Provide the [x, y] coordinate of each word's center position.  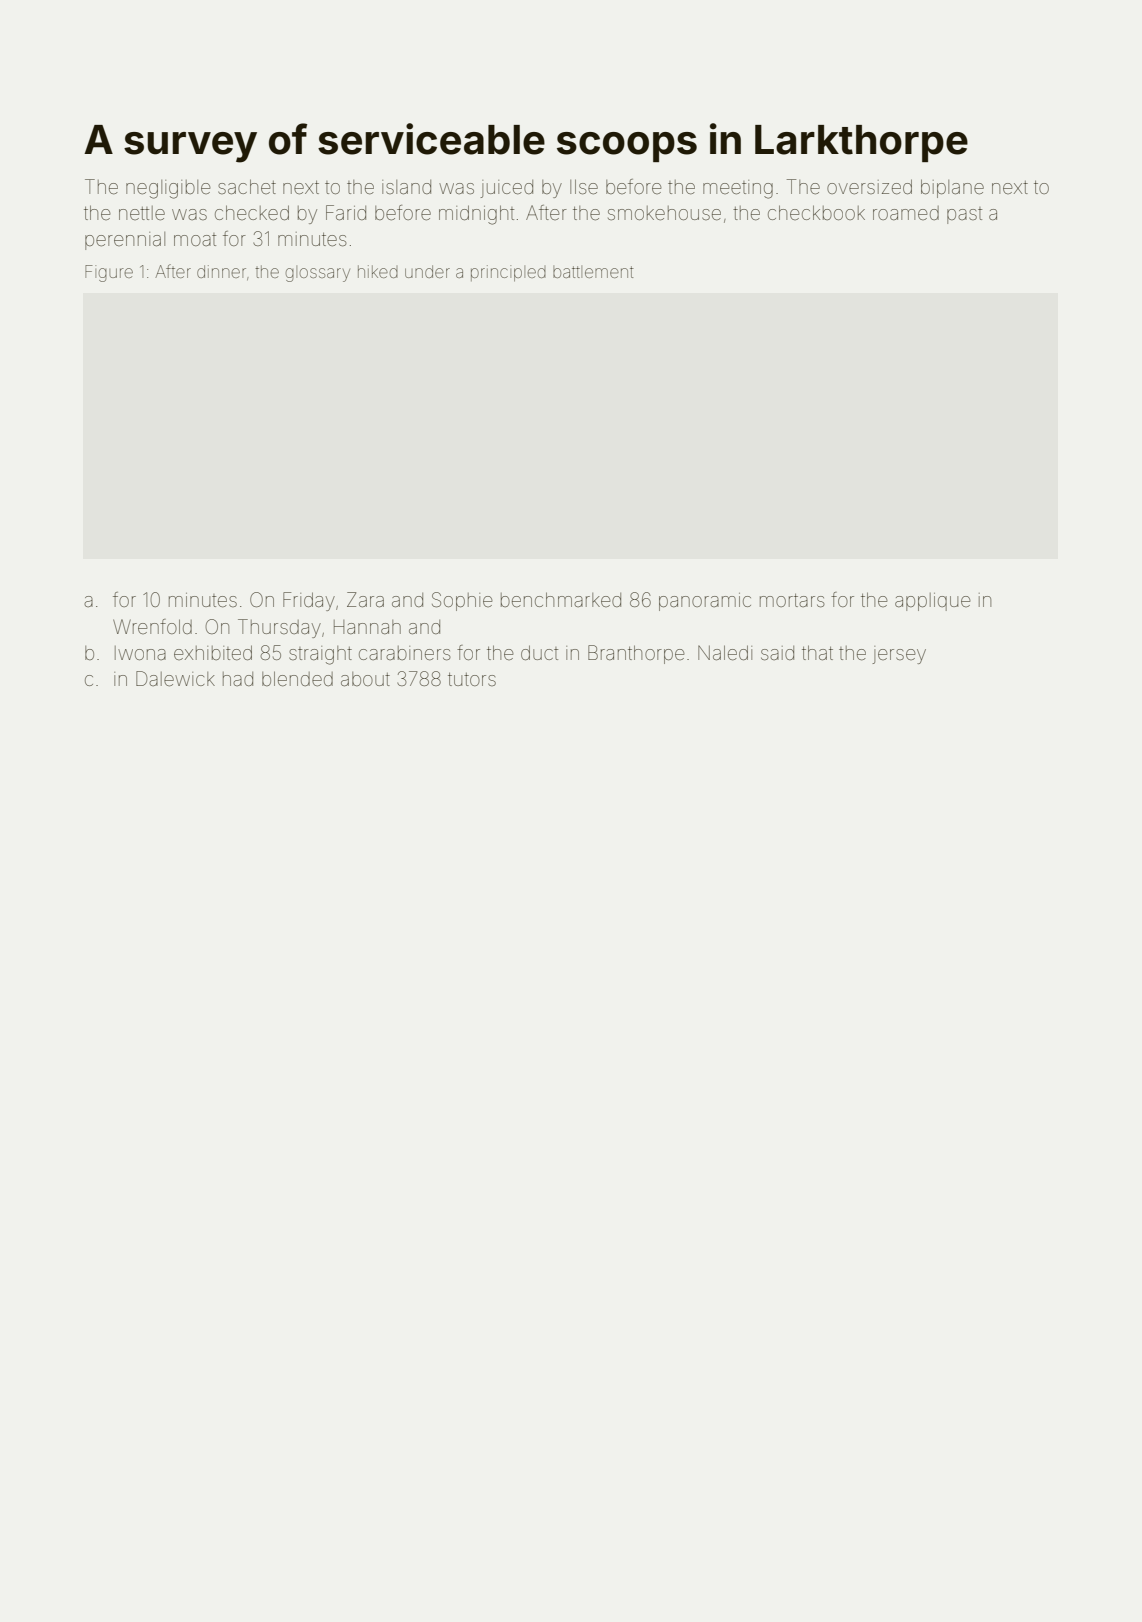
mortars [792, 600]
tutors [472, 679]
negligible [168, 189]
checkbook [816, 212]
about [365, 679]
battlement [593, 272]
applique [932, 602]
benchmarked [561, 599]
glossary [318, 274]
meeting [738, 189]
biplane [952, 188]
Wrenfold [152, 626]
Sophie [462, 601]
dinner [221, 271]
